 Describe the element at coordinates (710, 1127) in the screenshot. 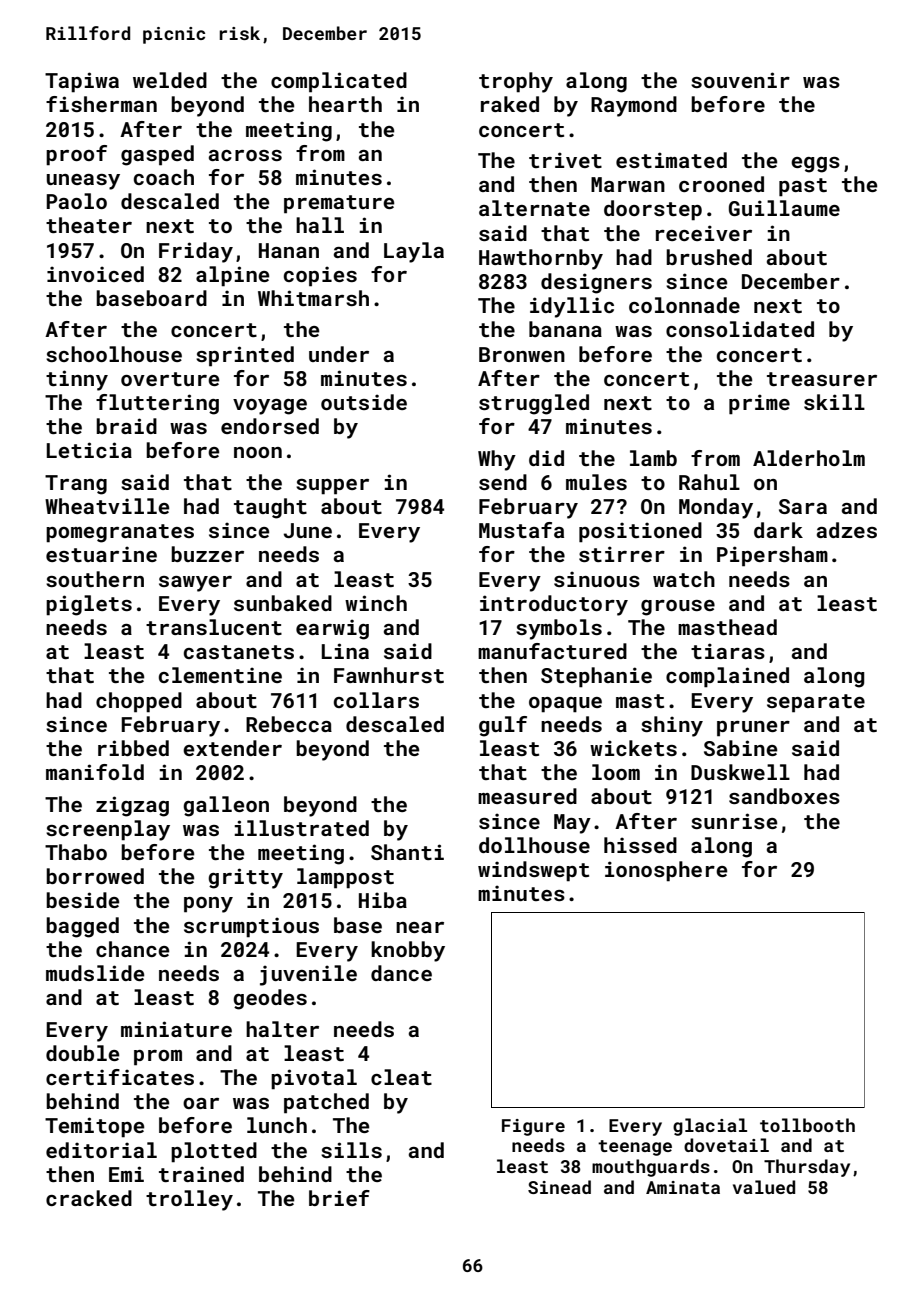

I see `glacial` at that location.
